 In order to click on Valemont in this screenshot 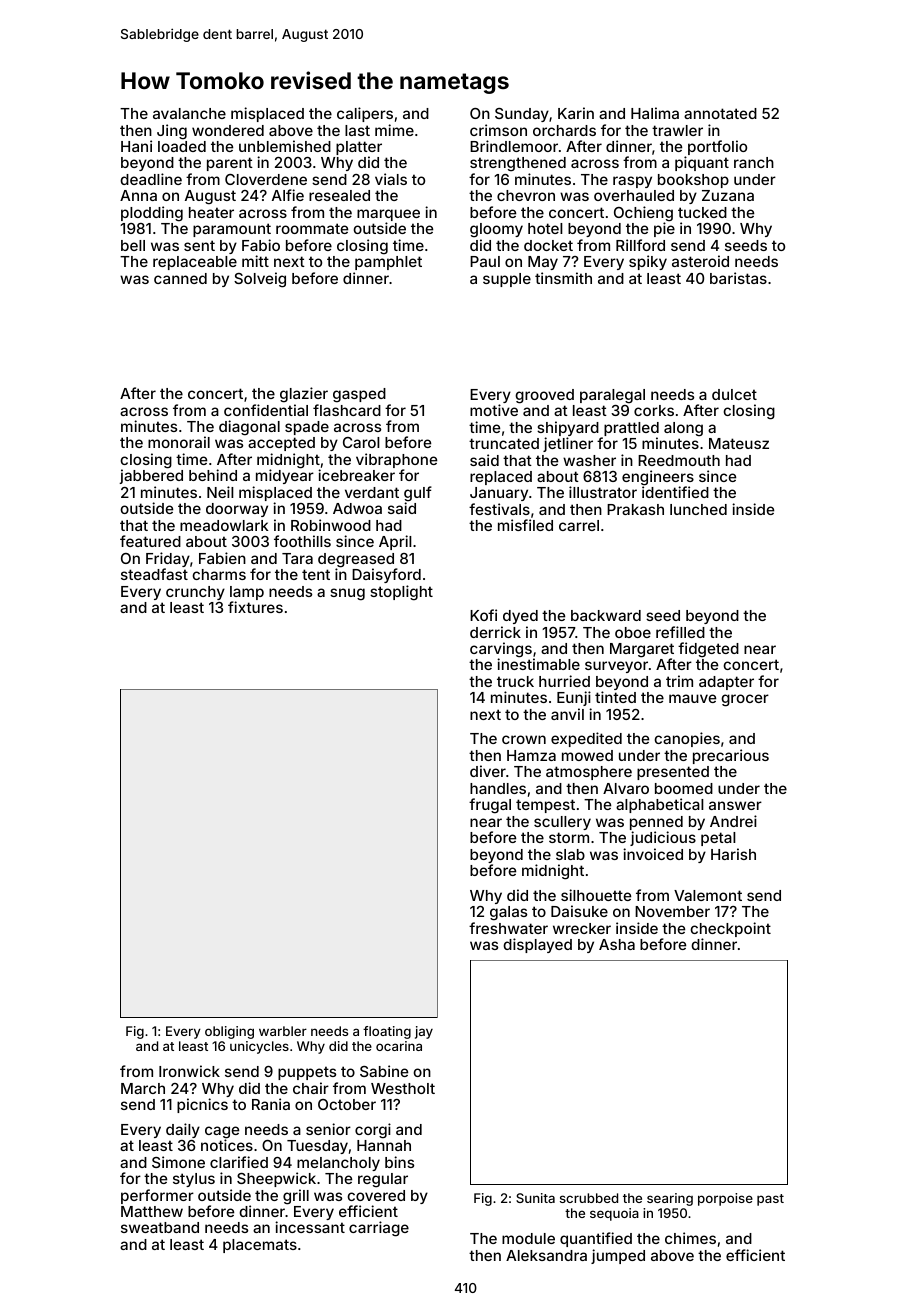, I will do `click(708, 895)`.
